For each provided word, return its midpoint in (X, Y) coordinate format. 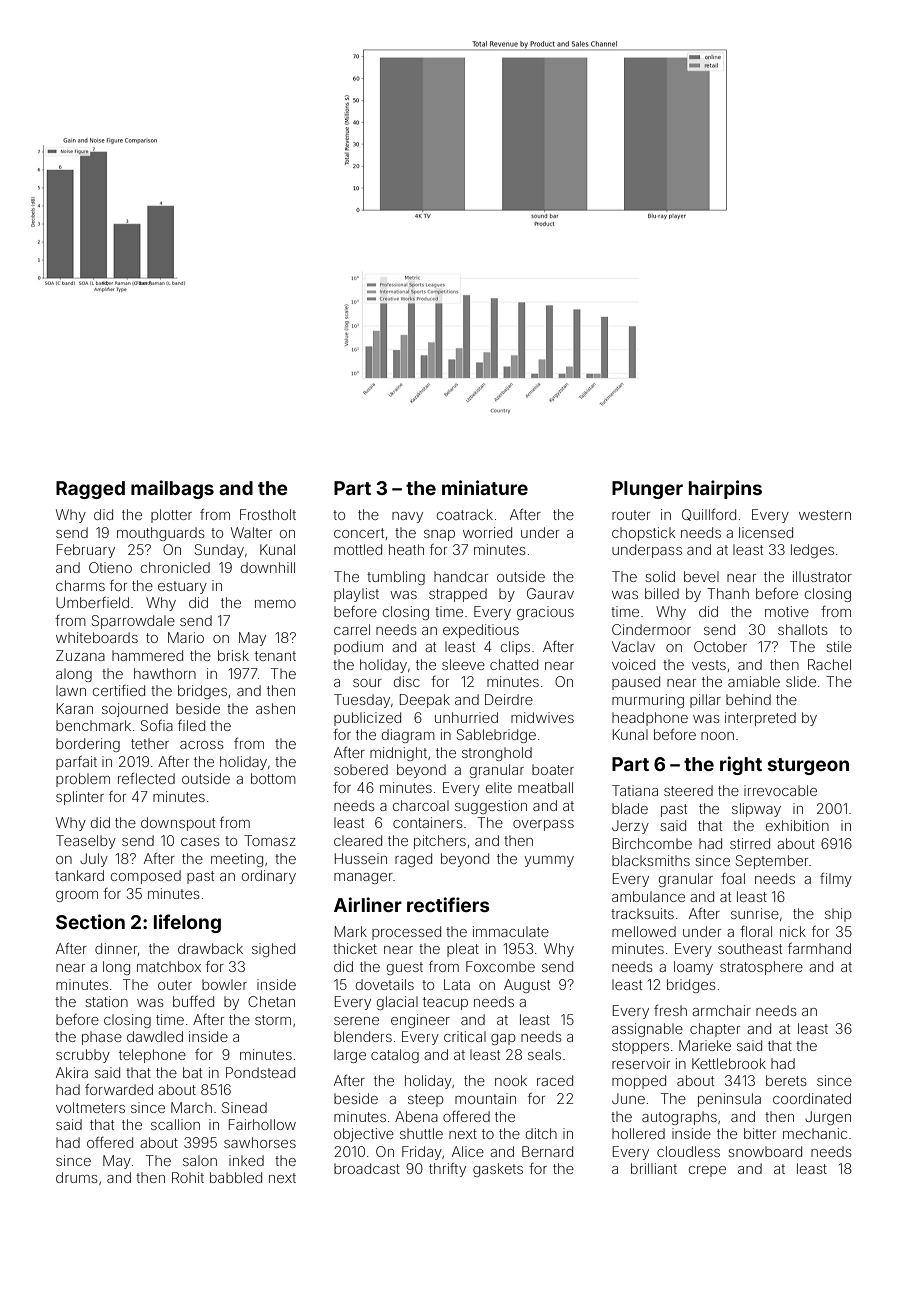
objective (364, 1135)
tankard (79, 875)
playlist (356, 595)
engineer (420, 1021)
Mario (186, 637)
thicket (355, 948)
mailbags (172, 489)
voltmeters (90, 1107)
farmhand (819, 948)
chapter (715, 1030)
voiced (633, 664)
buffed (193, 1001)
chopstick (643, 534)
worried (487, 532)
